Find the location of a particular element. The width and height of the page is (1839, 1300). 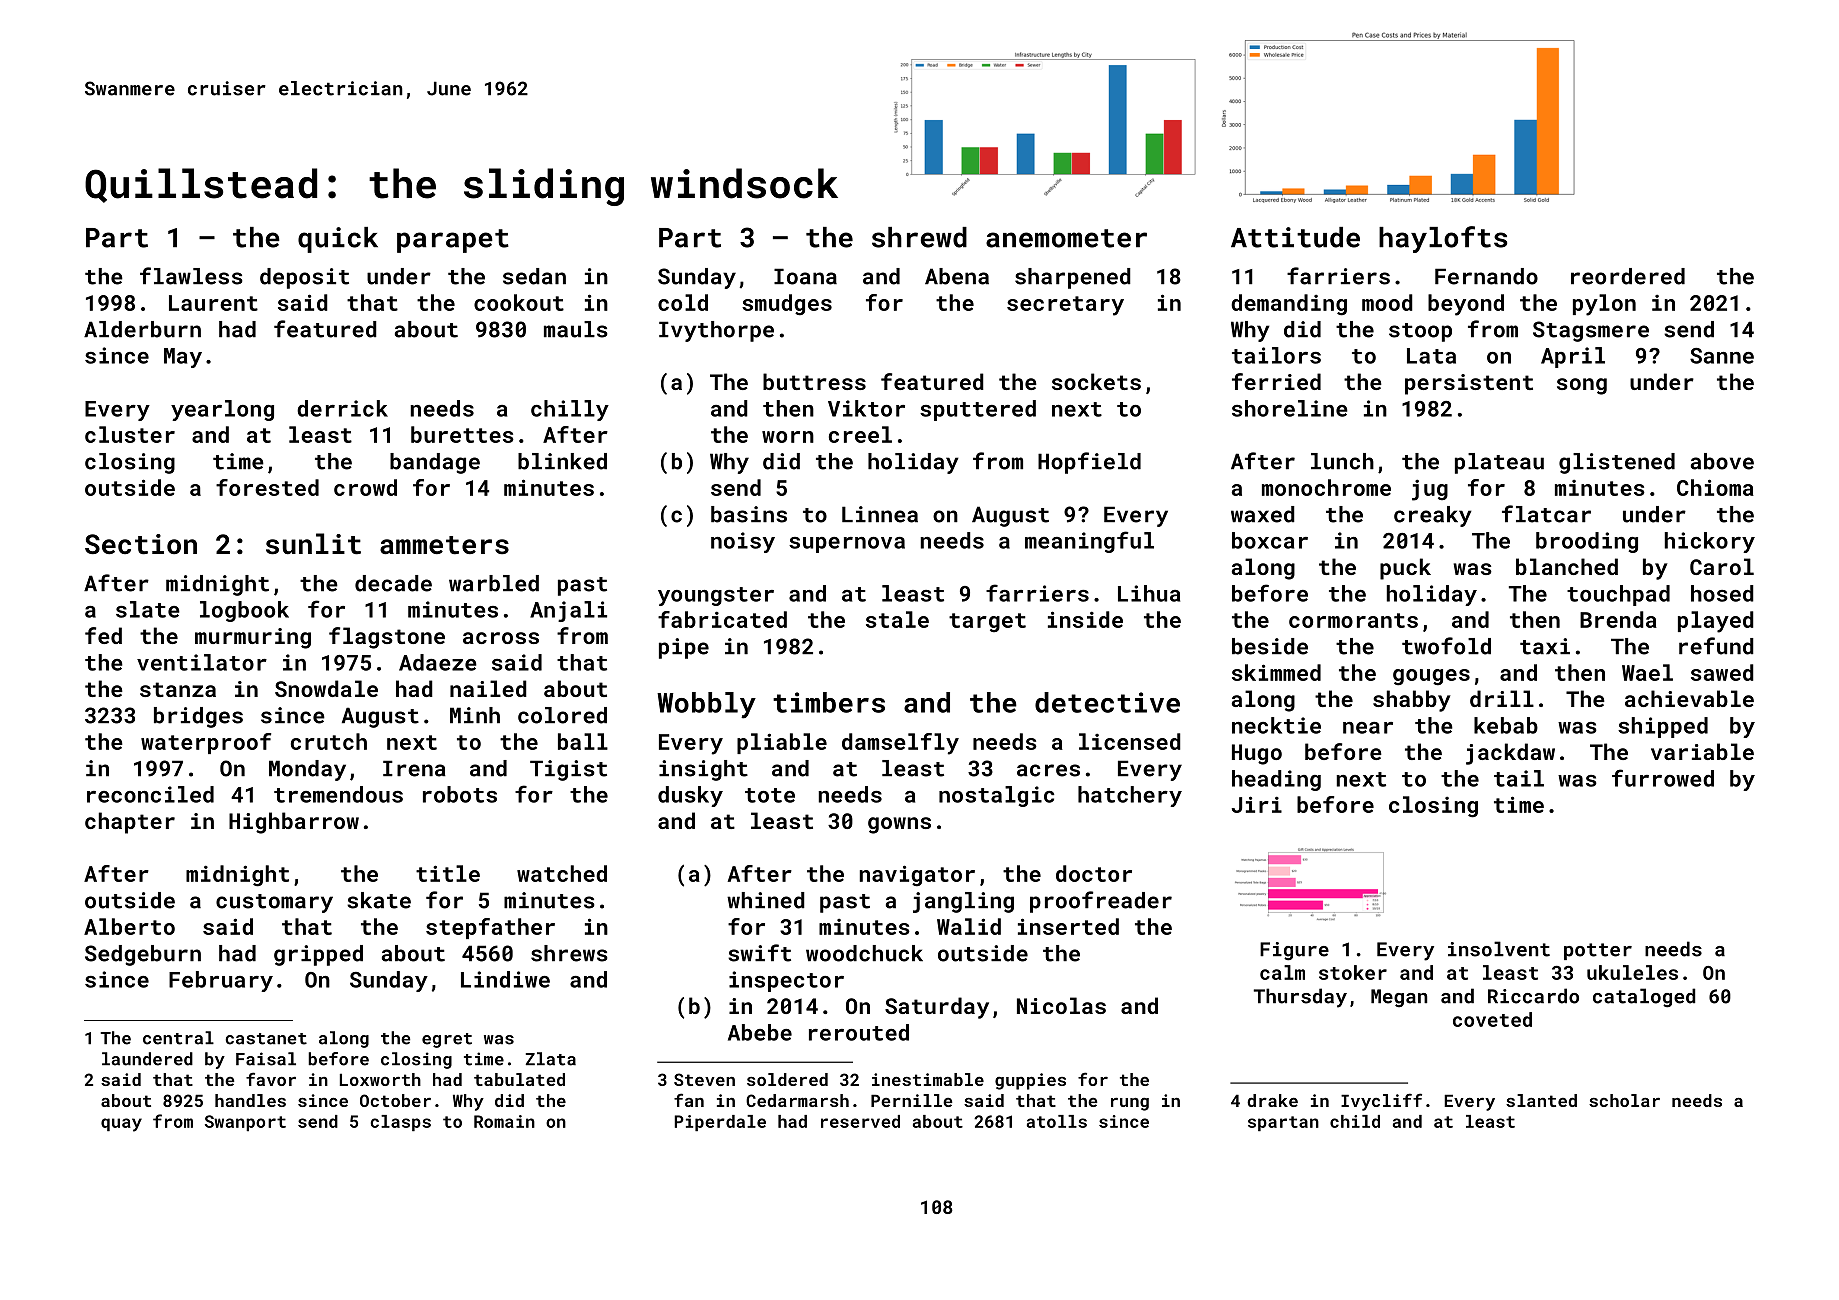

central is located at coordinates (178, 1038).
